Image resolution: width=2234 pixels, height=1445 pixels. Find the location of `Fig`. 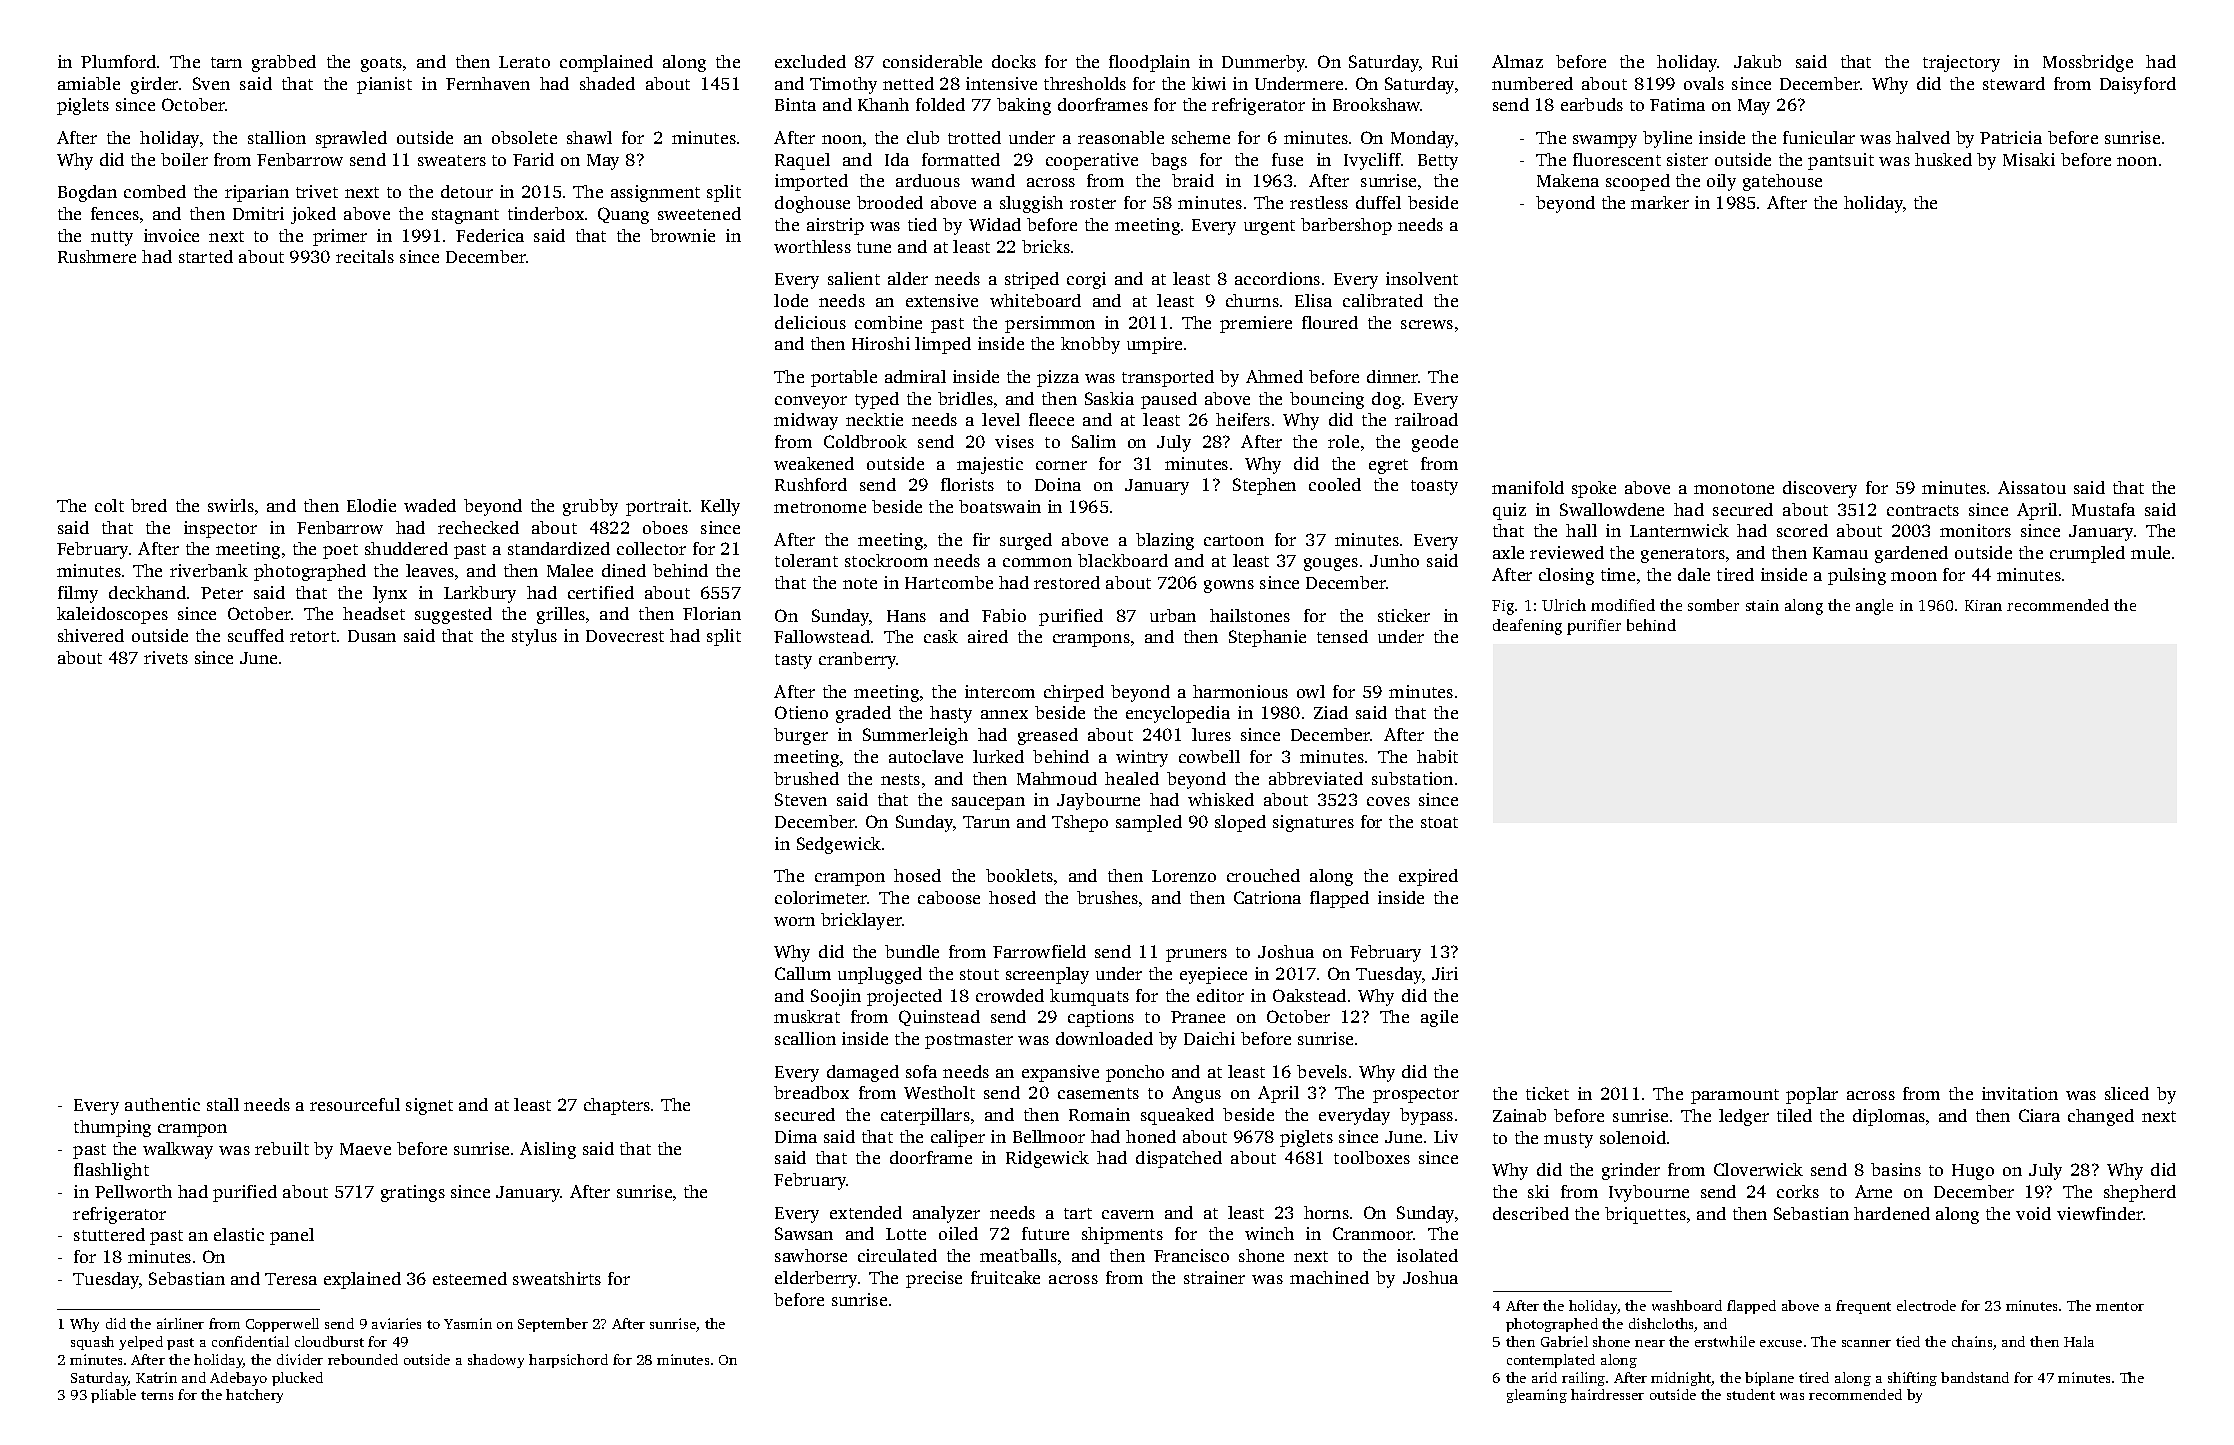

Fig is located at coordinates (1503, 607).
